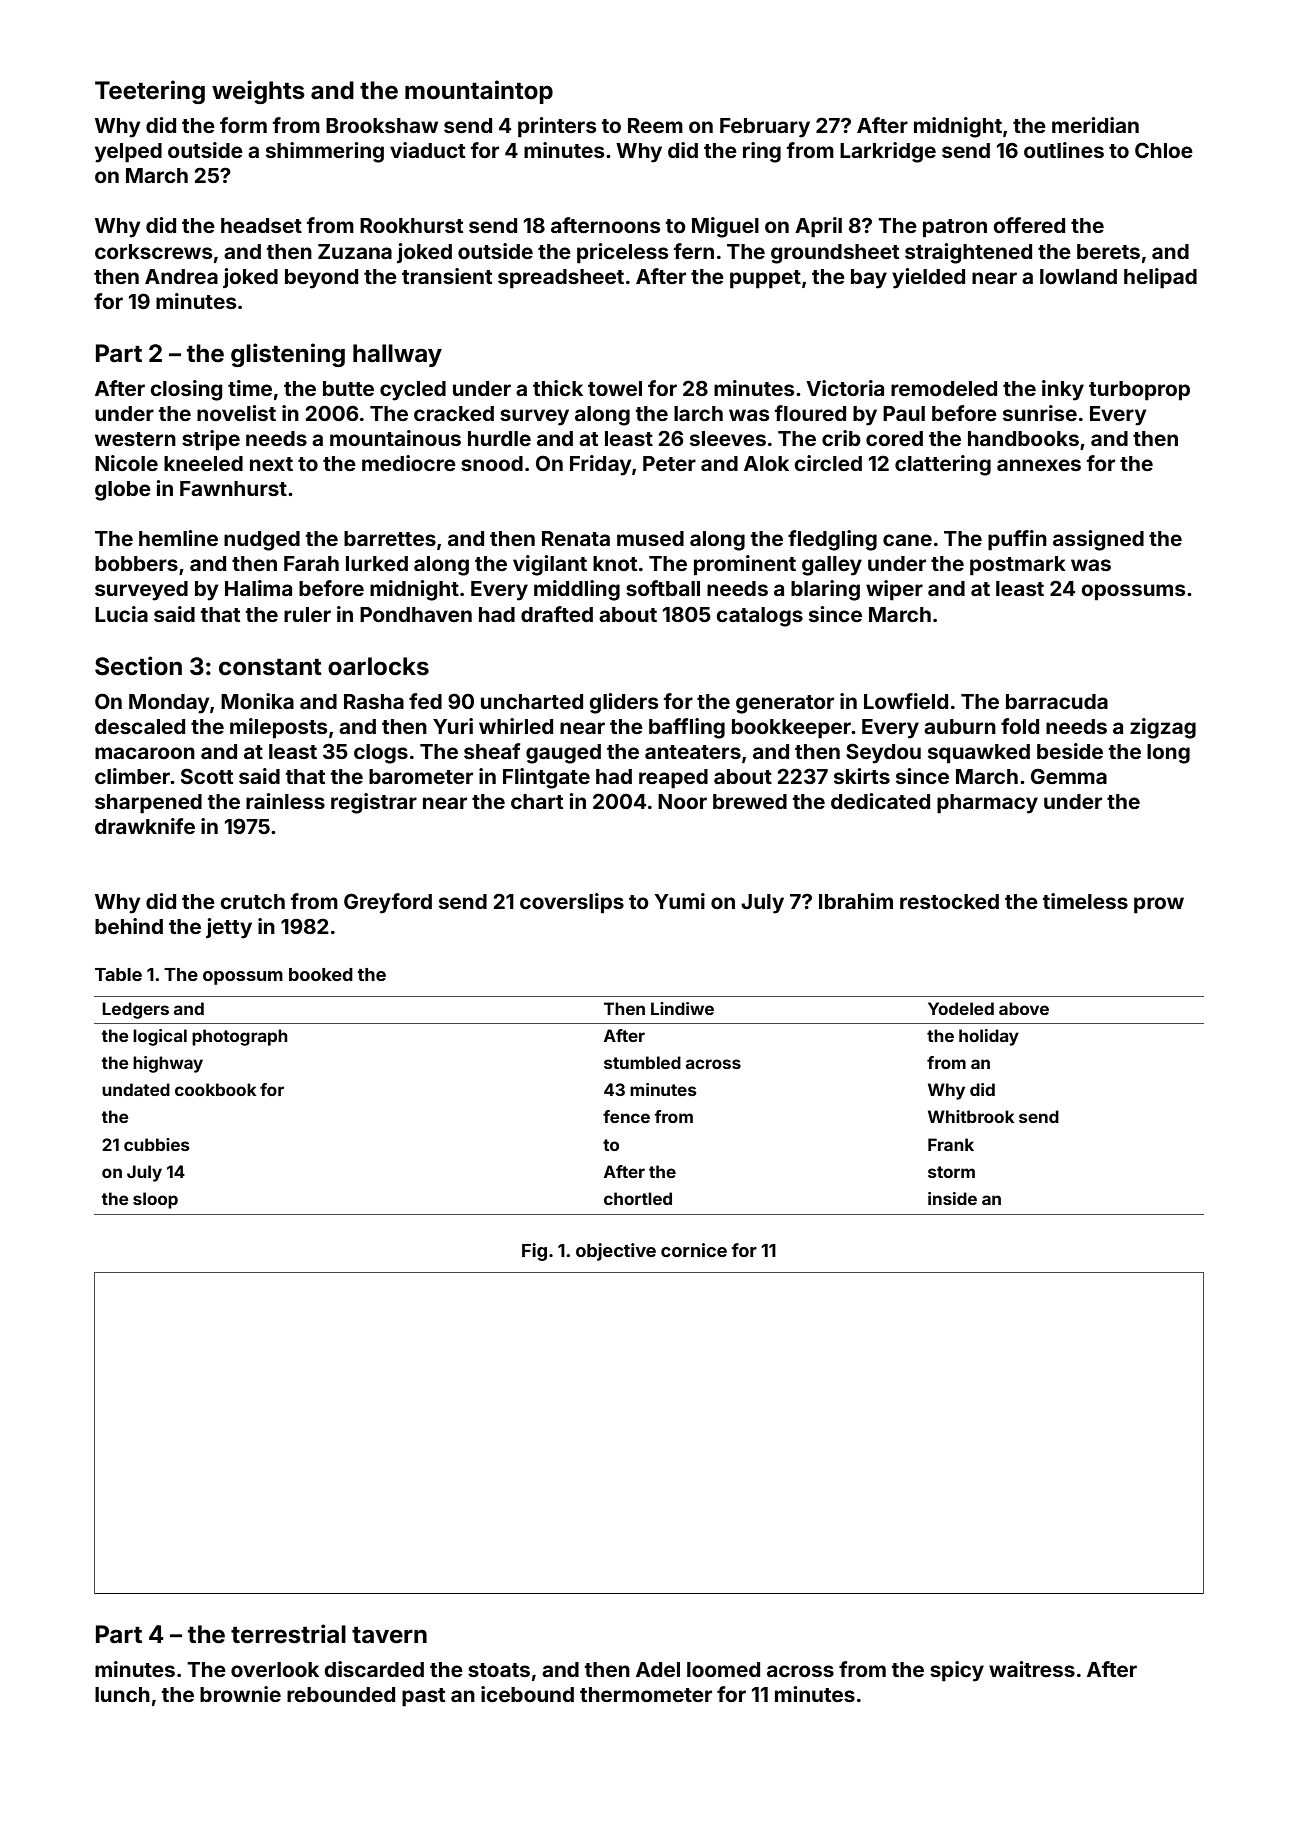 The image size is (1298, 1836). Describe the element at coordinates (136, 563) in the screenshot. I see `bobbers` at that location.
